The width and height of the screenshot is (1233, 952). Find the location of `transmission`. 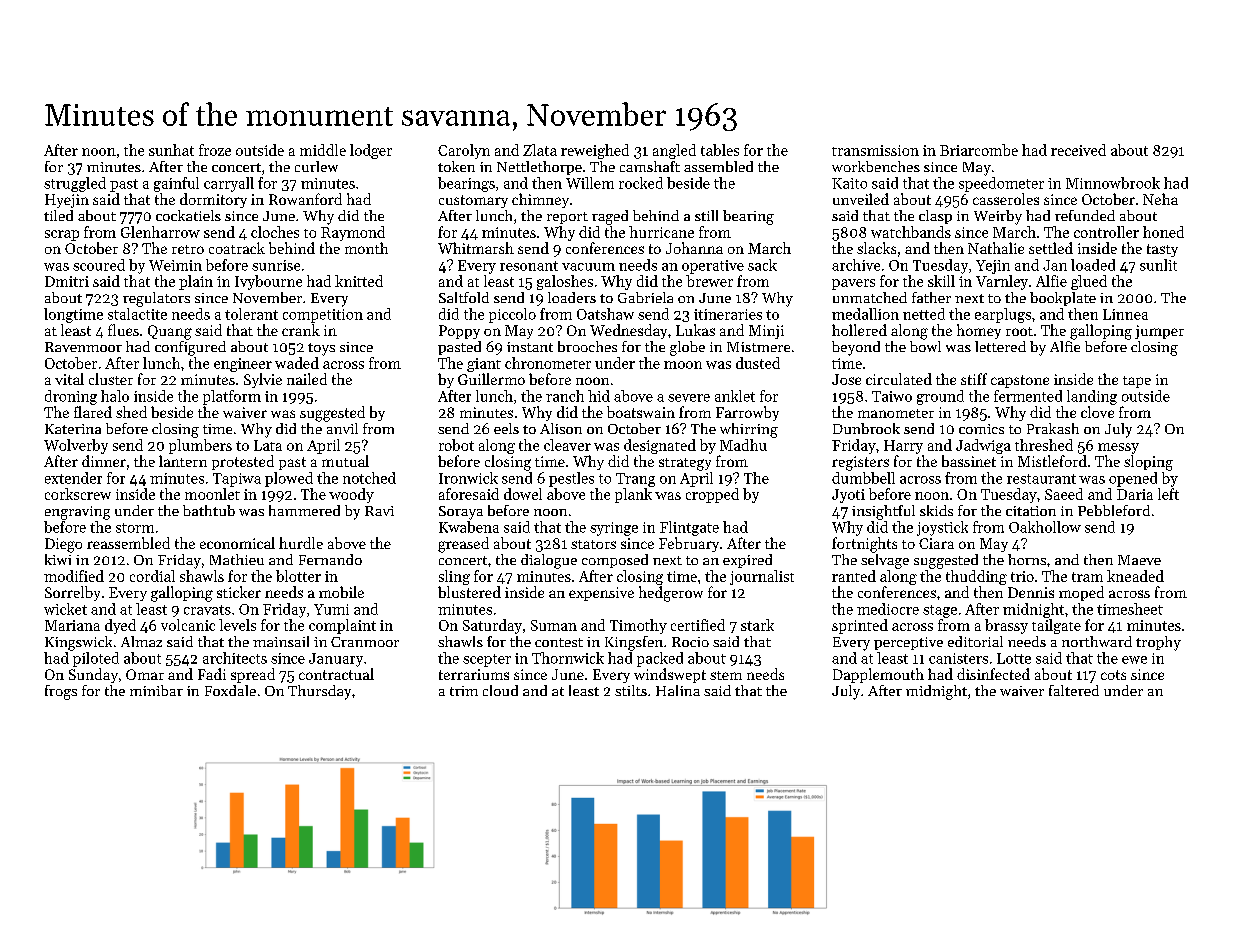

transmission is located at coordinates (875, 150).
